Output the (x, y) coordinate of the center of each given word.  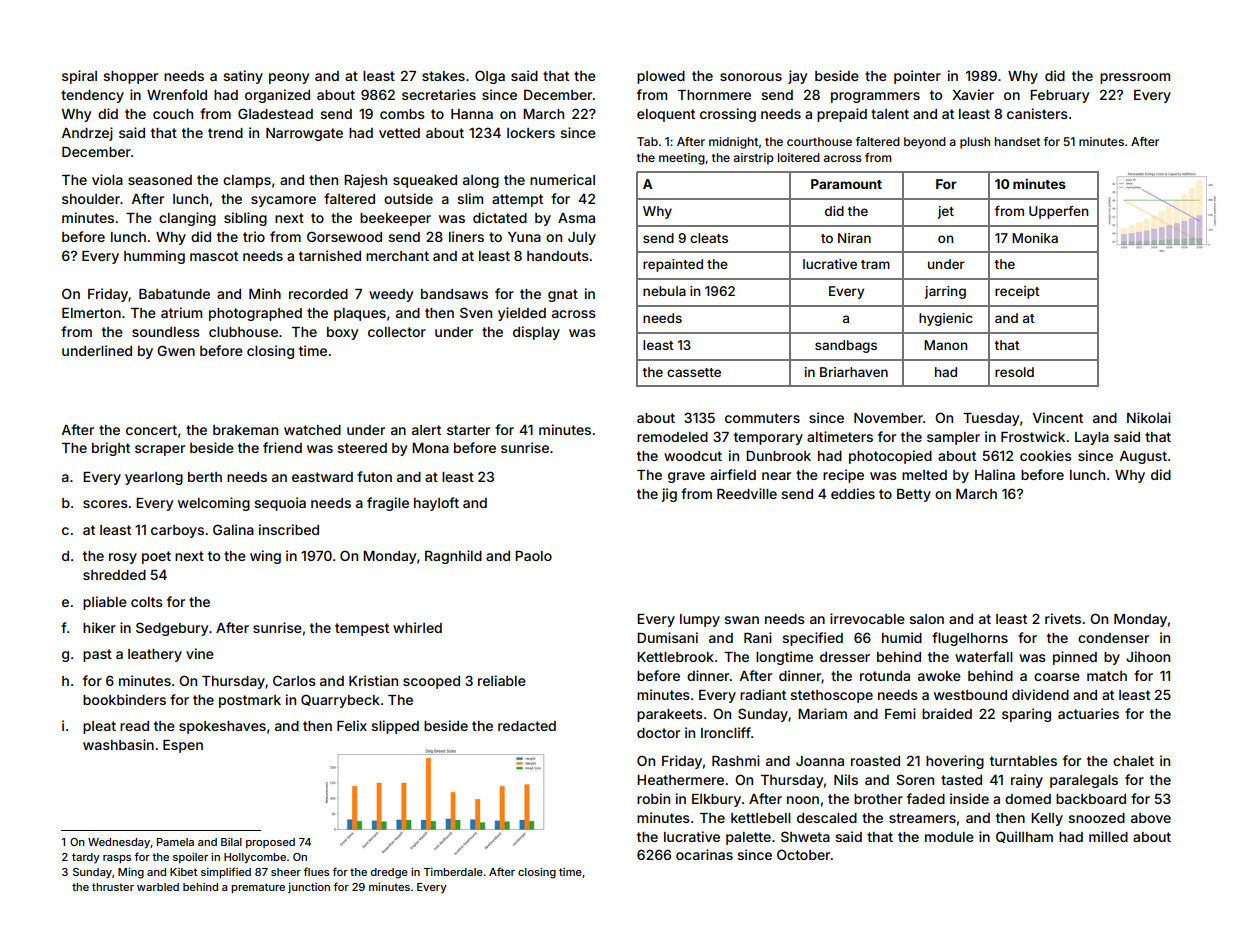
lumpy (700, 620)
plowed (661, 77)
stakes (443, 76)
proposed (270, 843)
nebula (664, 291)
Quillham (1024, 837)
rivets (1063, 618)
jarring (945, 292)
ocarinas (704, 854)
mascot (214, 256)
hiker (99, 627)
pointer (917, 77)
